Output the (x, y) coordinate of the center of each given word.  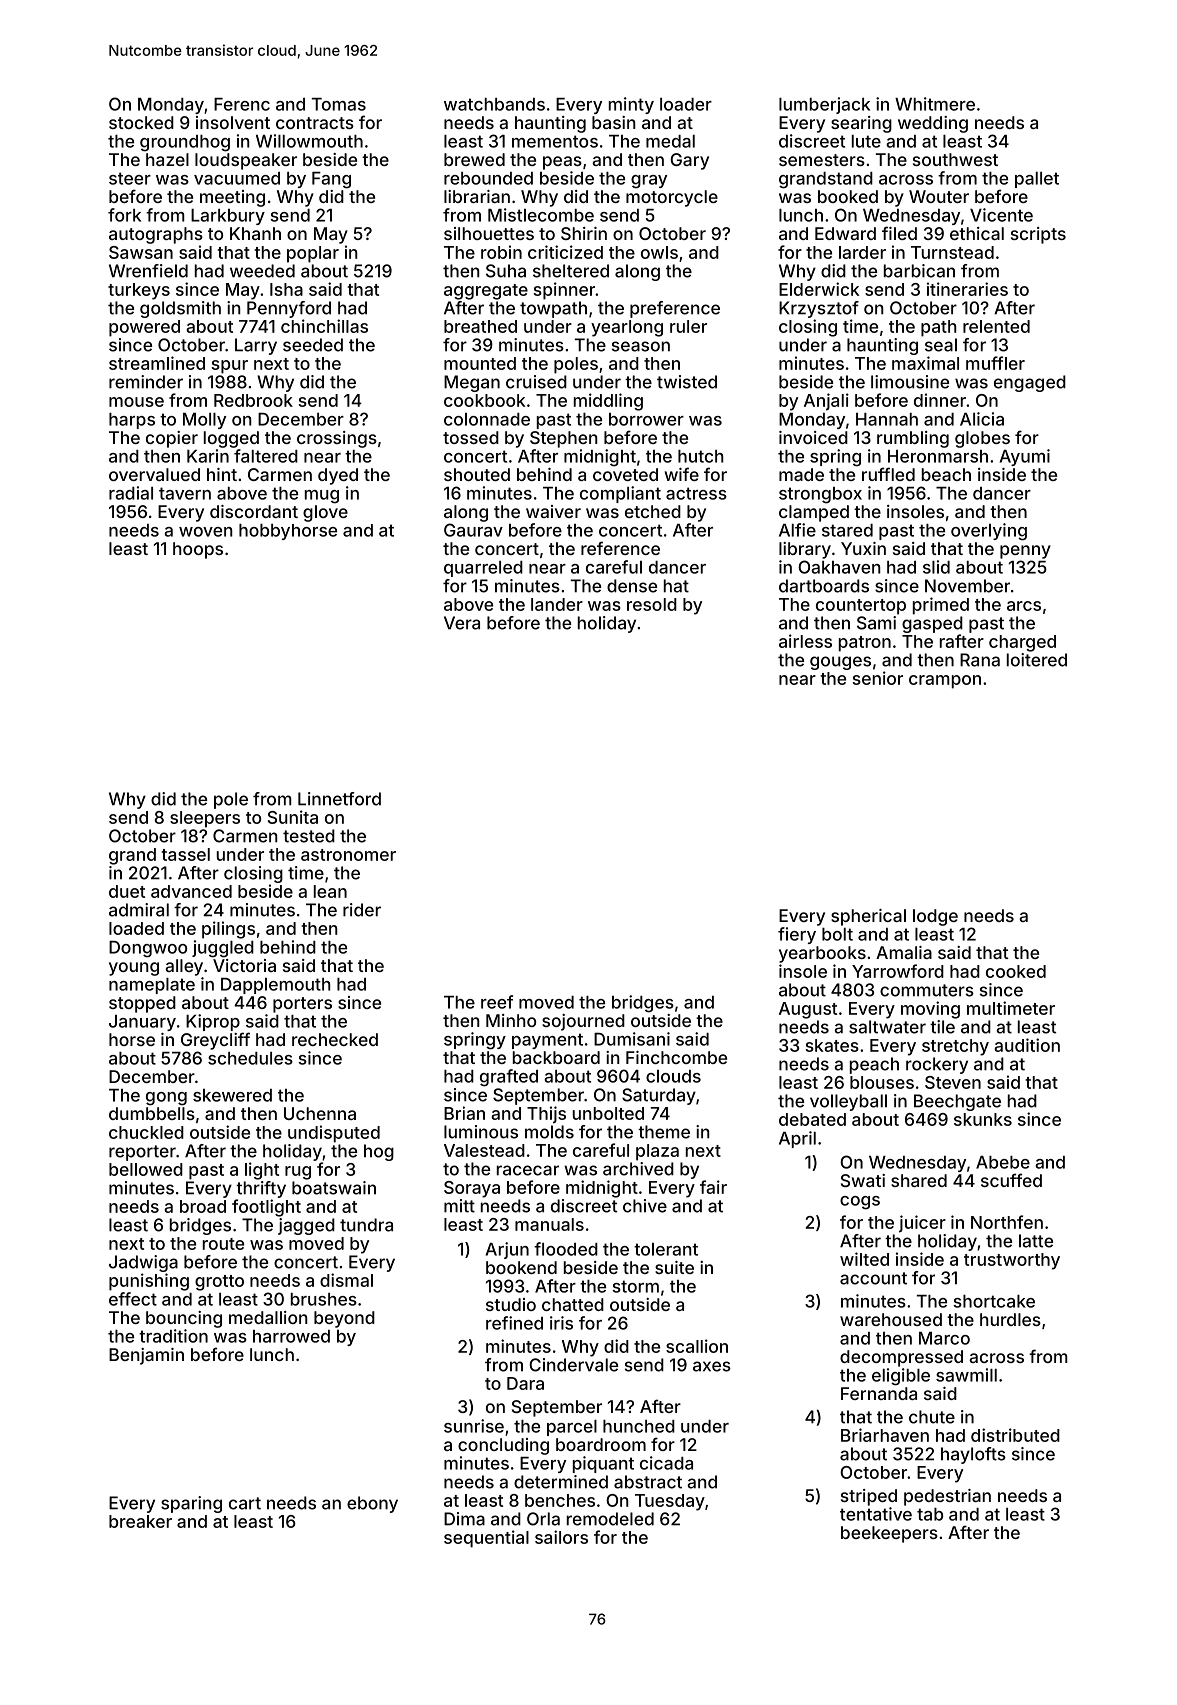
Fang (331, 180)
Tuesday (670, 1502)
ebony (372, 1504)
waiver (553, 511)
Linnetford (339, 799)
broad (203, 1206)
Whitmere (935, 104)
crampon (945, 682)
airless (805, 641)
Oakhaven (839, 567)
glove (325, 513)
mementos (555, 141)
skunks (983, 1119)
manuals (549, 1224)
